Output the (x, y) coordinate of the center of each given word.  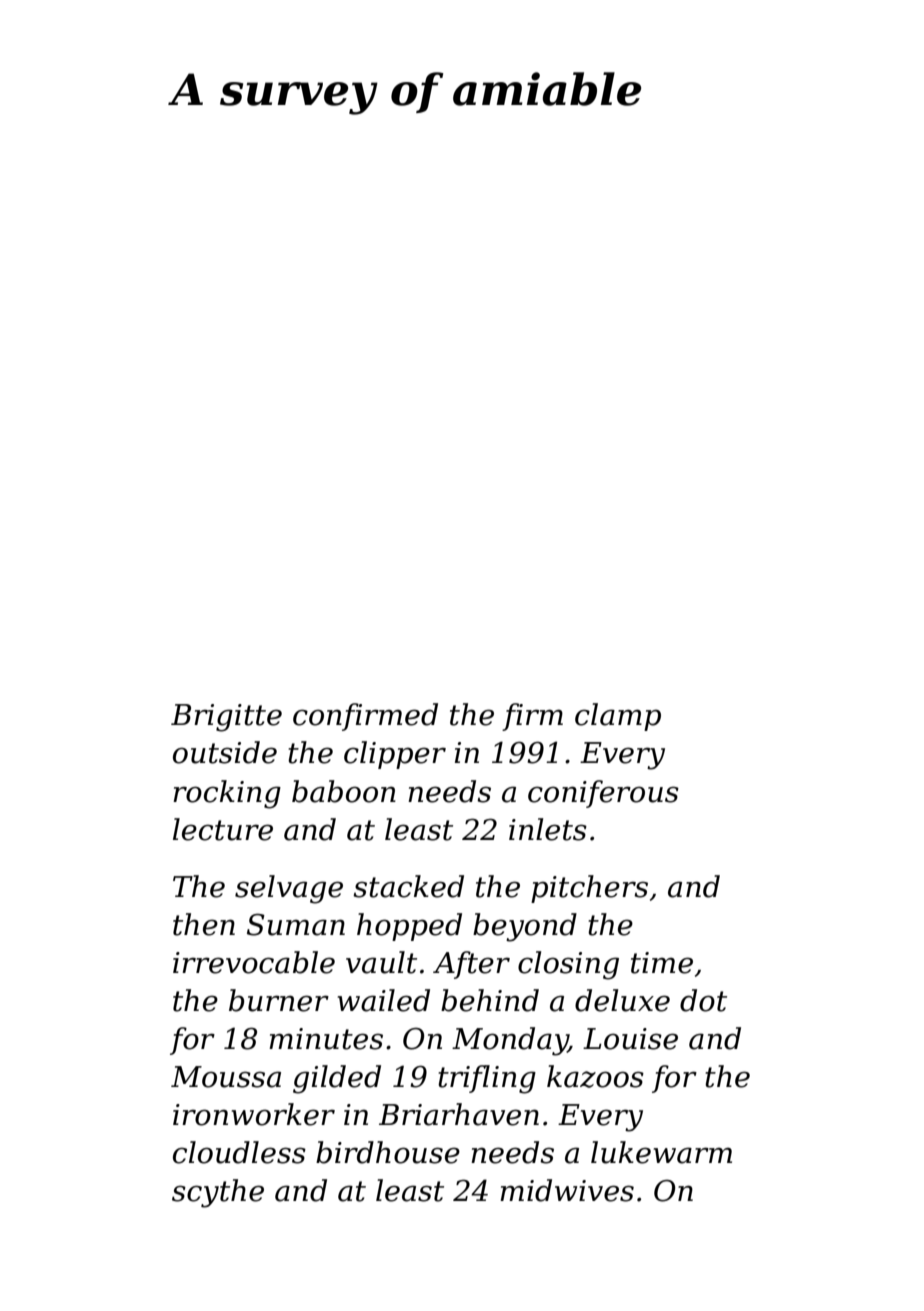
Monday (510, 1041)
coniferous (603, 794)
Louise (630, 1039)
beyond (525, 927)
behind (490, 1000)
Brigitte (226, 718)
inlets (548, 829)
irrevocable (254, 962)
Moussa (226, 1077)
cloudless (239, 1152)
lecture (223, 829)
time (662, 963)
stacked (408, 886)
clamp (618, 717)
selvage (289, 889)
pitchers (589, 889)
